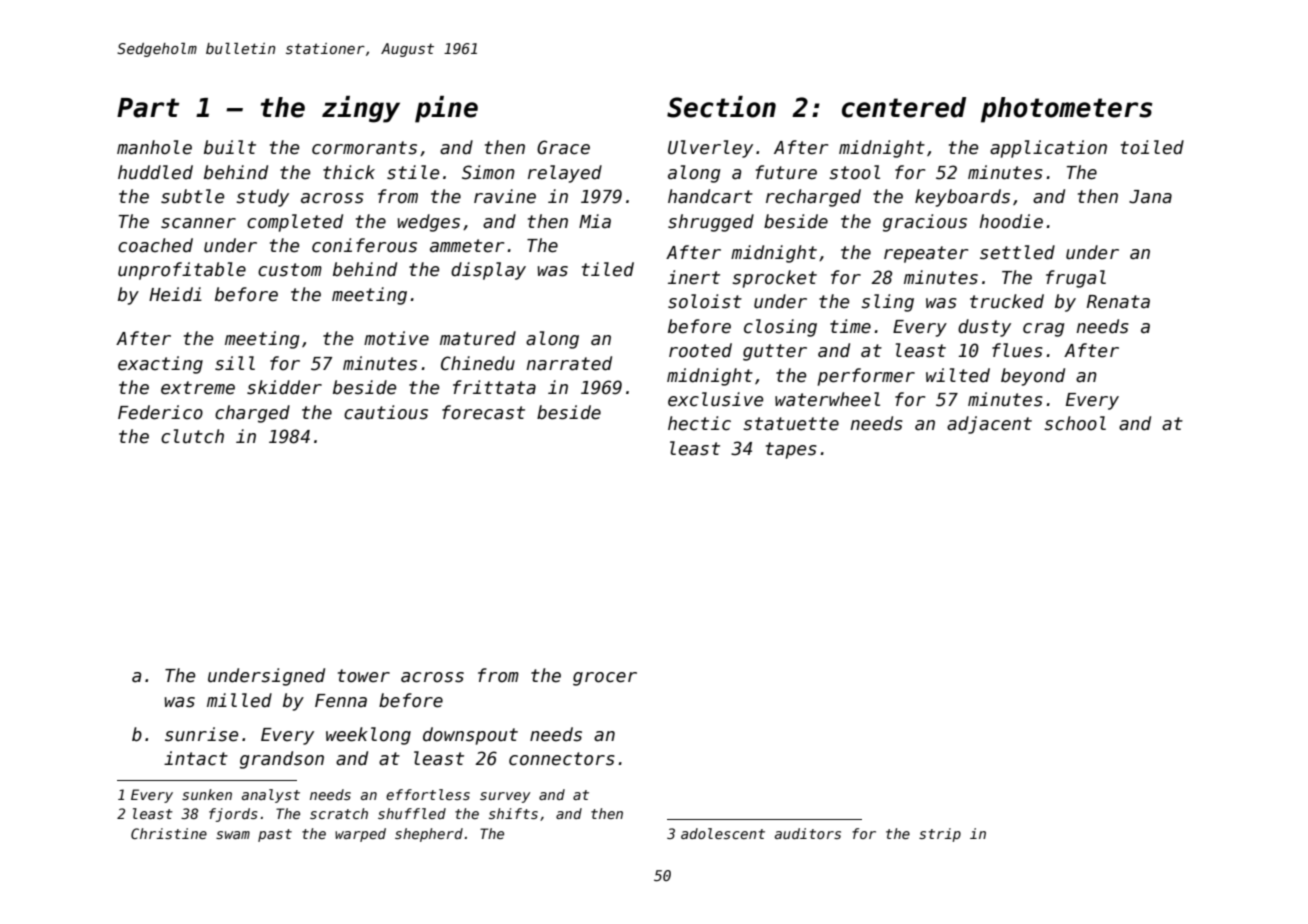 The height and width of the screenshot is (924, 1308). I want to click on photometers, so click(1067, 110).
